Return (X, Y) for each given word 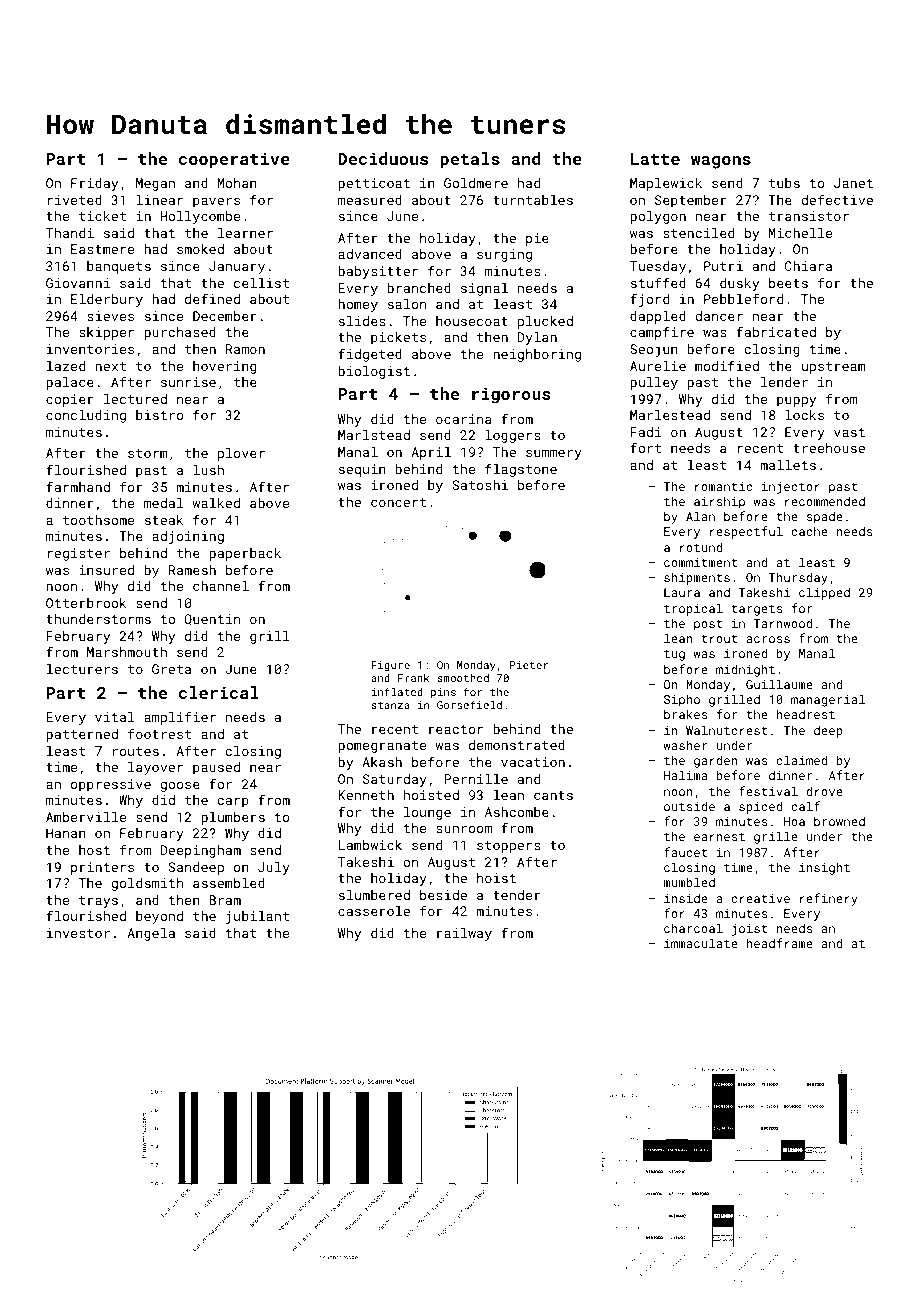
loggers (513, 436)
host (94, 850)
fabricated (776, 331)
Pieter (529, 665)
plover (241, 454)
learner (245, 233)
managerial (828, 700)
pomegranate (382, 747)
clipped (824, 593)
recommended (825, 501)
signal (484, 289)
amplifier (180, 718)
